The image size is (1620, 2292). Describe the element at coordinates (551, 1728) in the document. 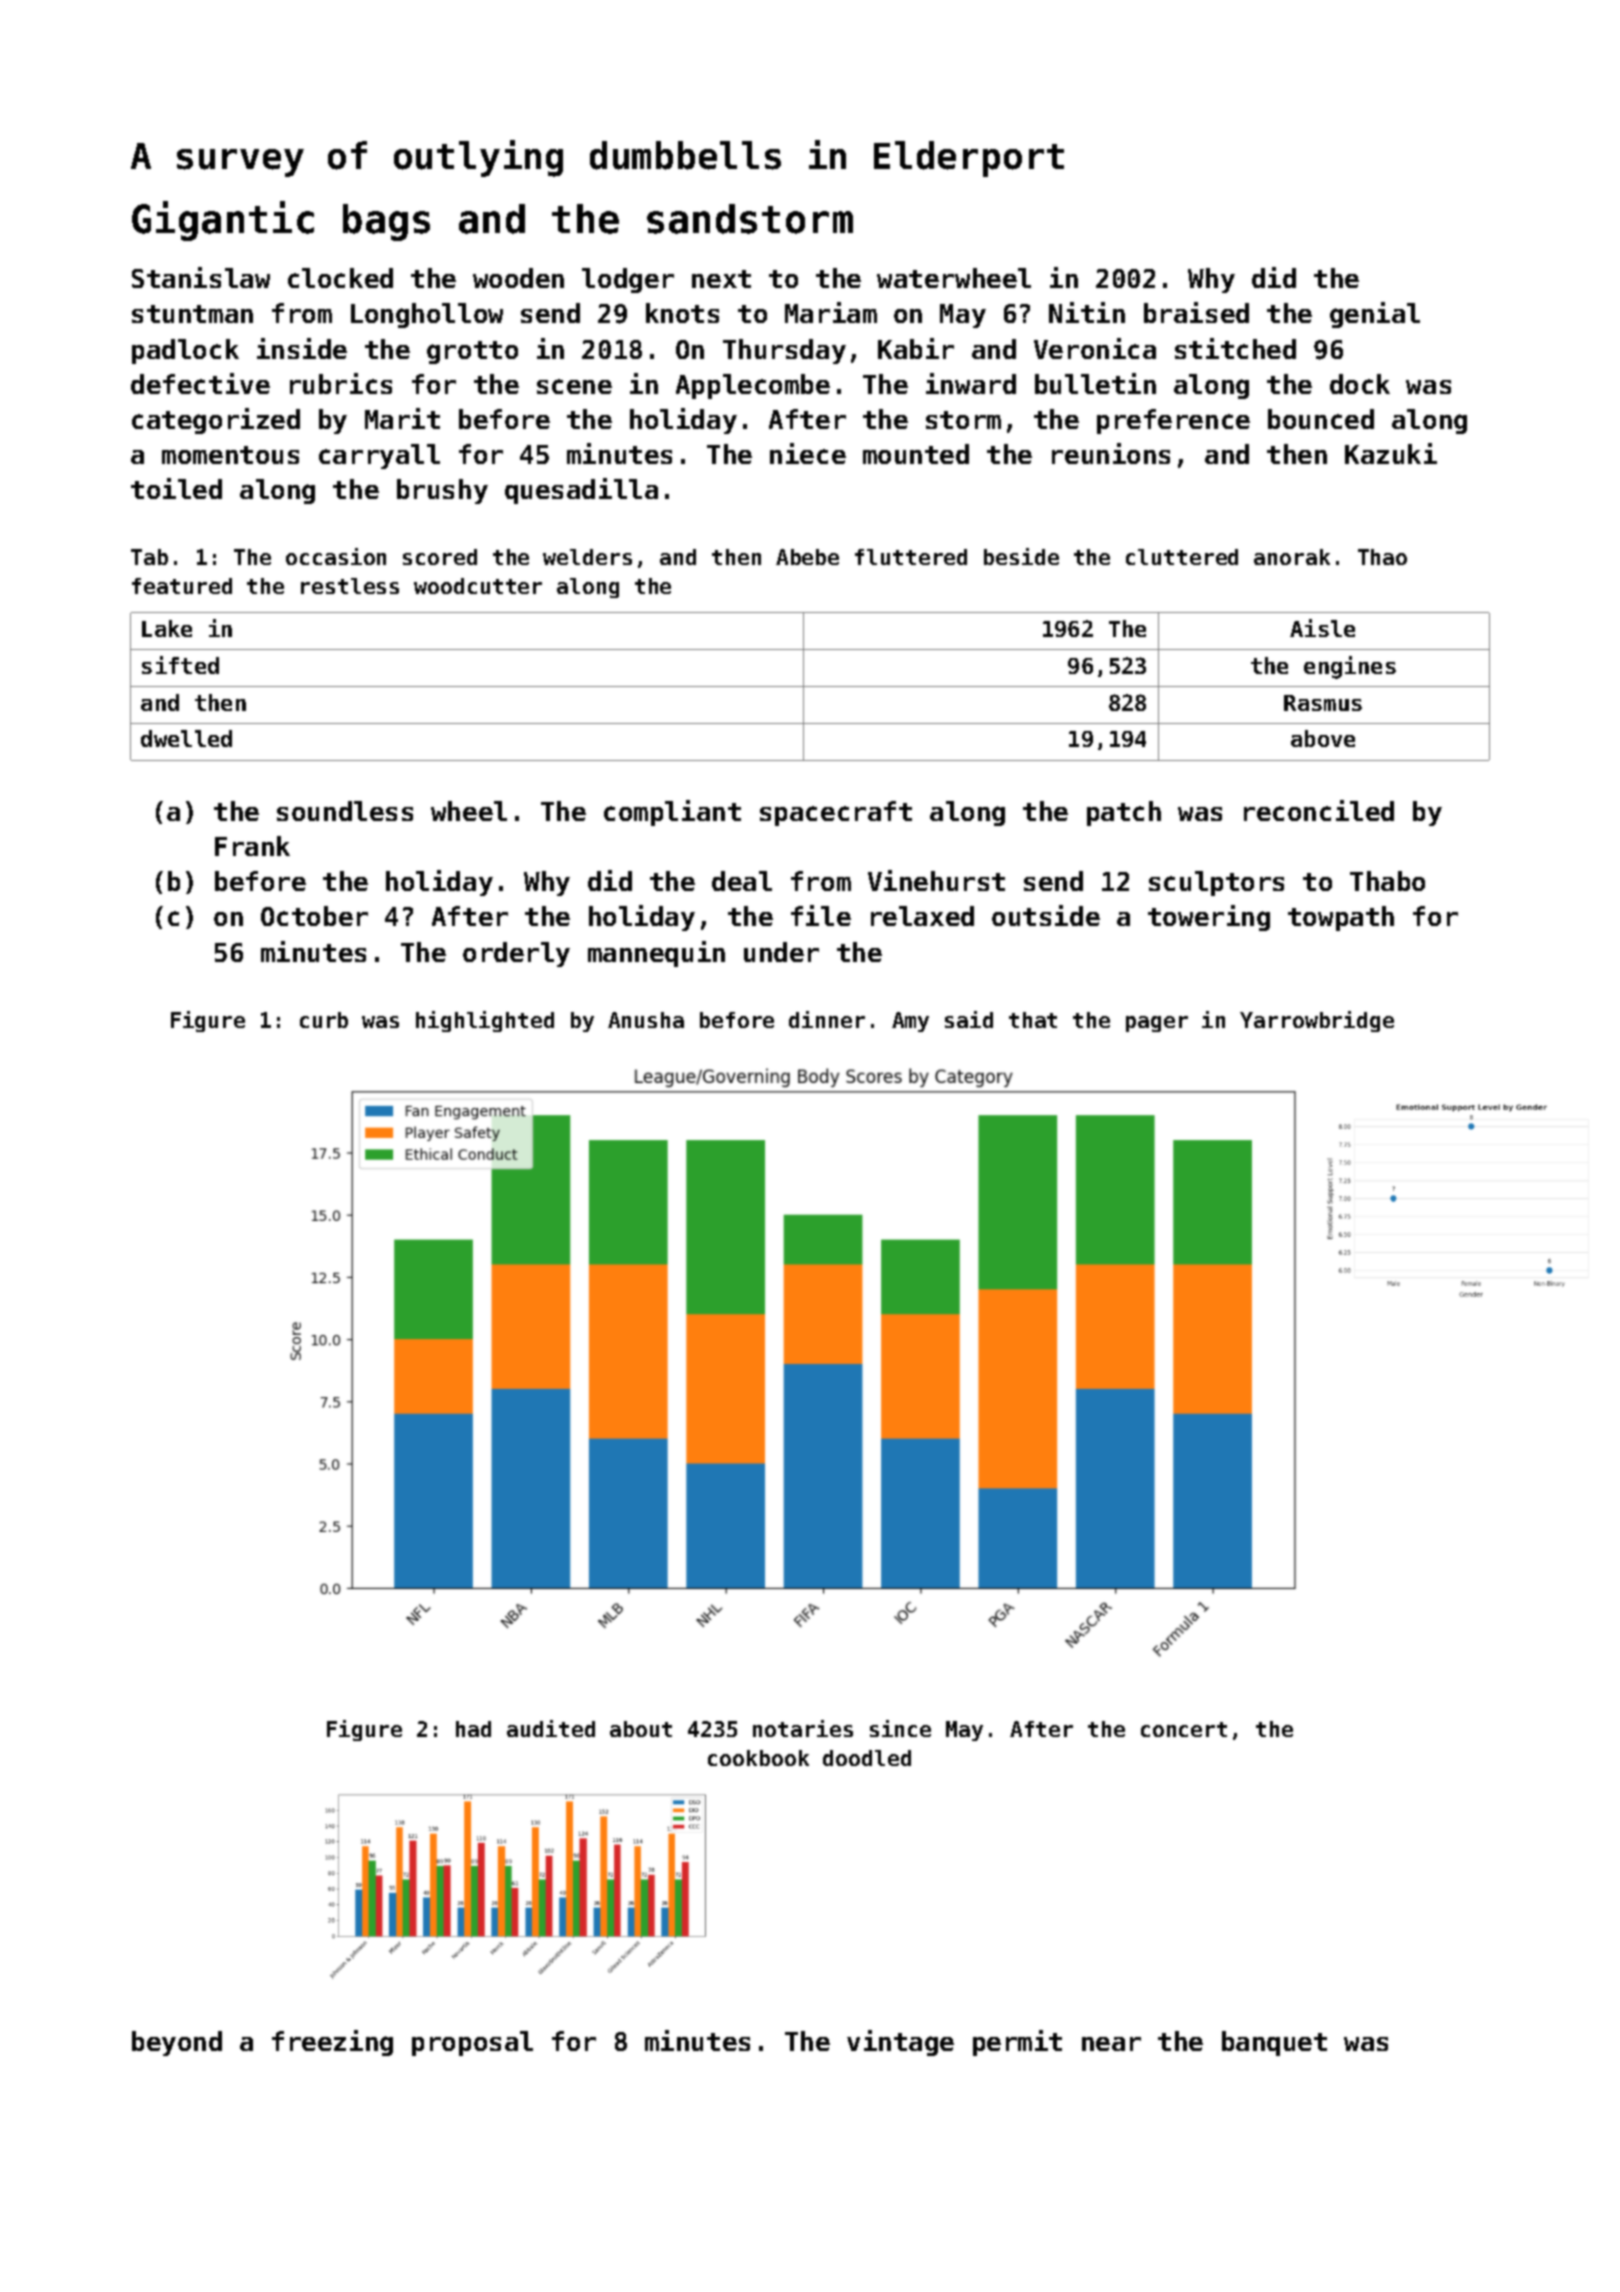

I see `audited` at that location.
